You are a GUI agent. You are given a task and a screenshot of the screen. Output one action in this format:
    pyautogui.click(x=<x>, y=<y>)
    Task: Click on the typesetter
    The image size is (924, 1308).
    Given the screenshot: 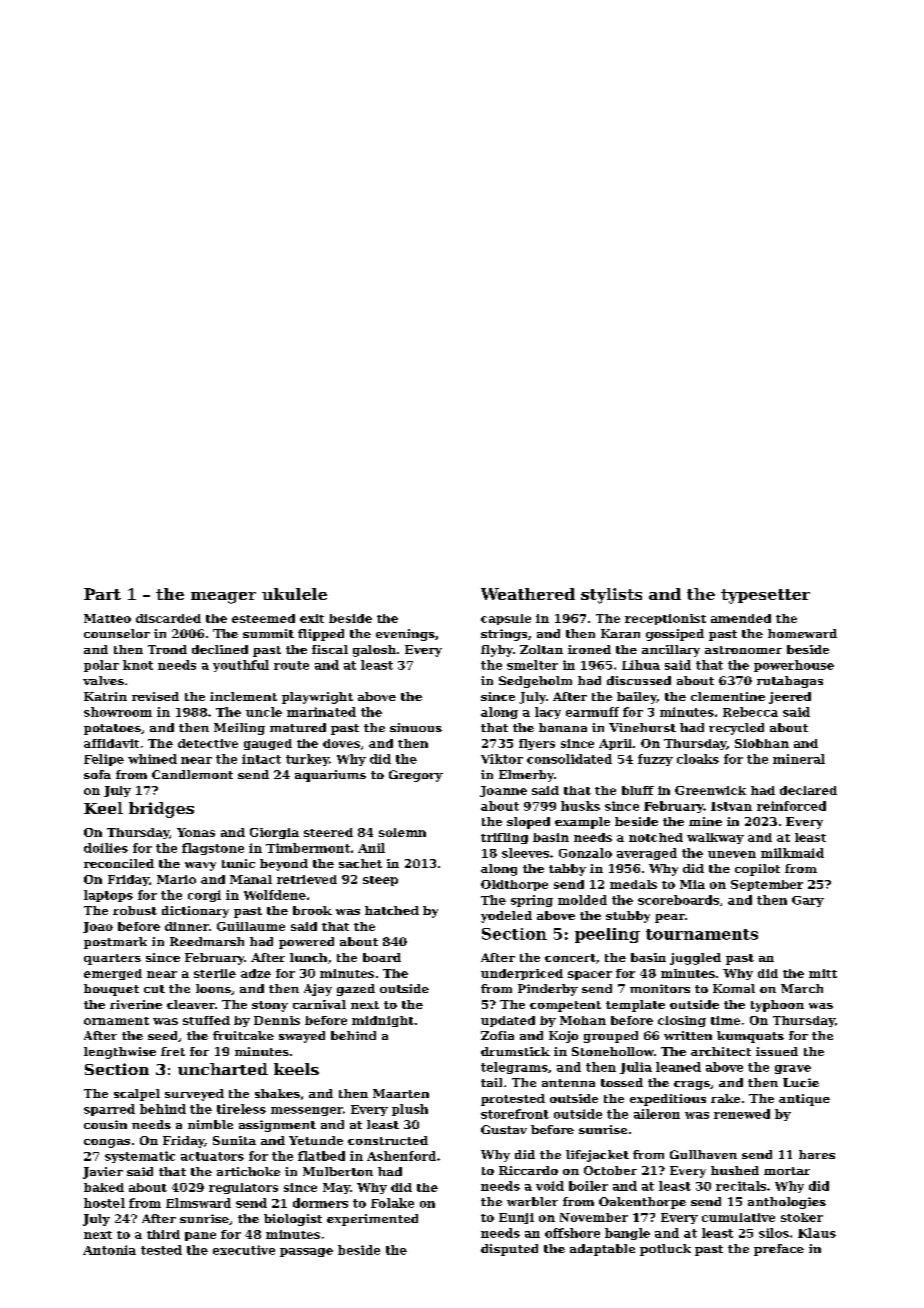 What is the action you would take?
    pyautogui.click(x=765, y=596)
